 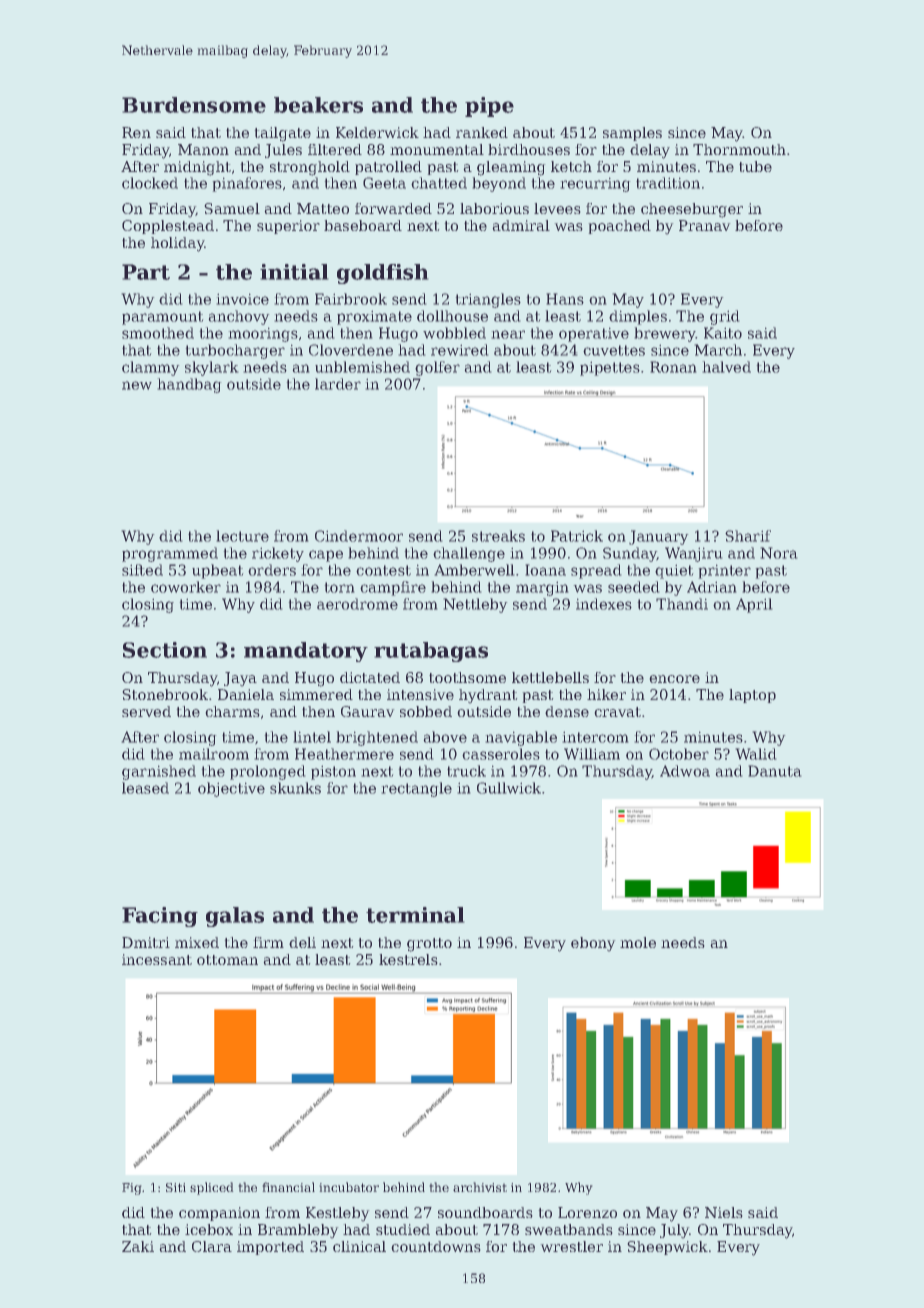 I want to click on wobbled, so click(x=454, y=333).
